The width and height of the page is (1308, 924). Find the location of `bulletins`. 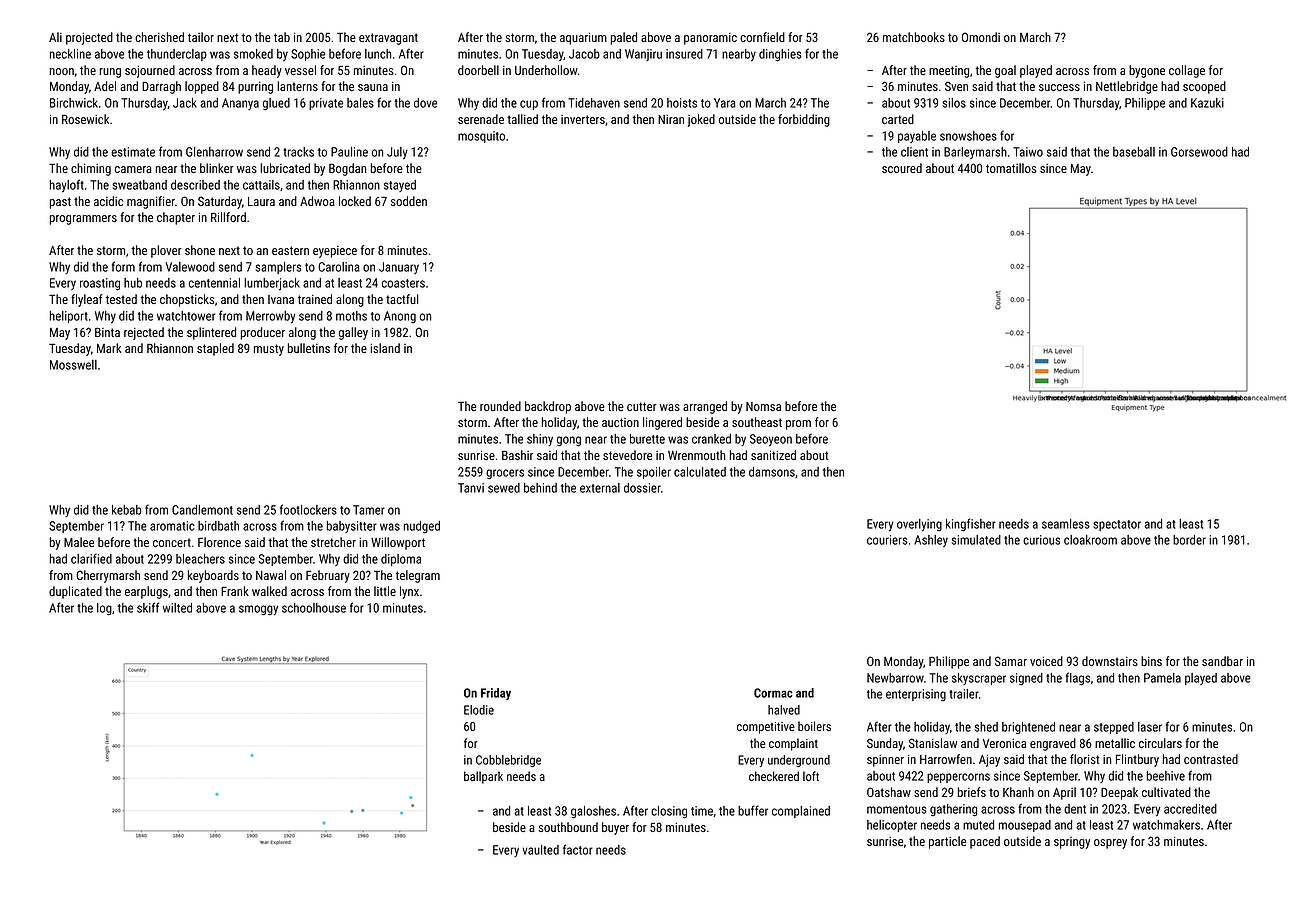

bulletins is located at coordinates (309, 348).
